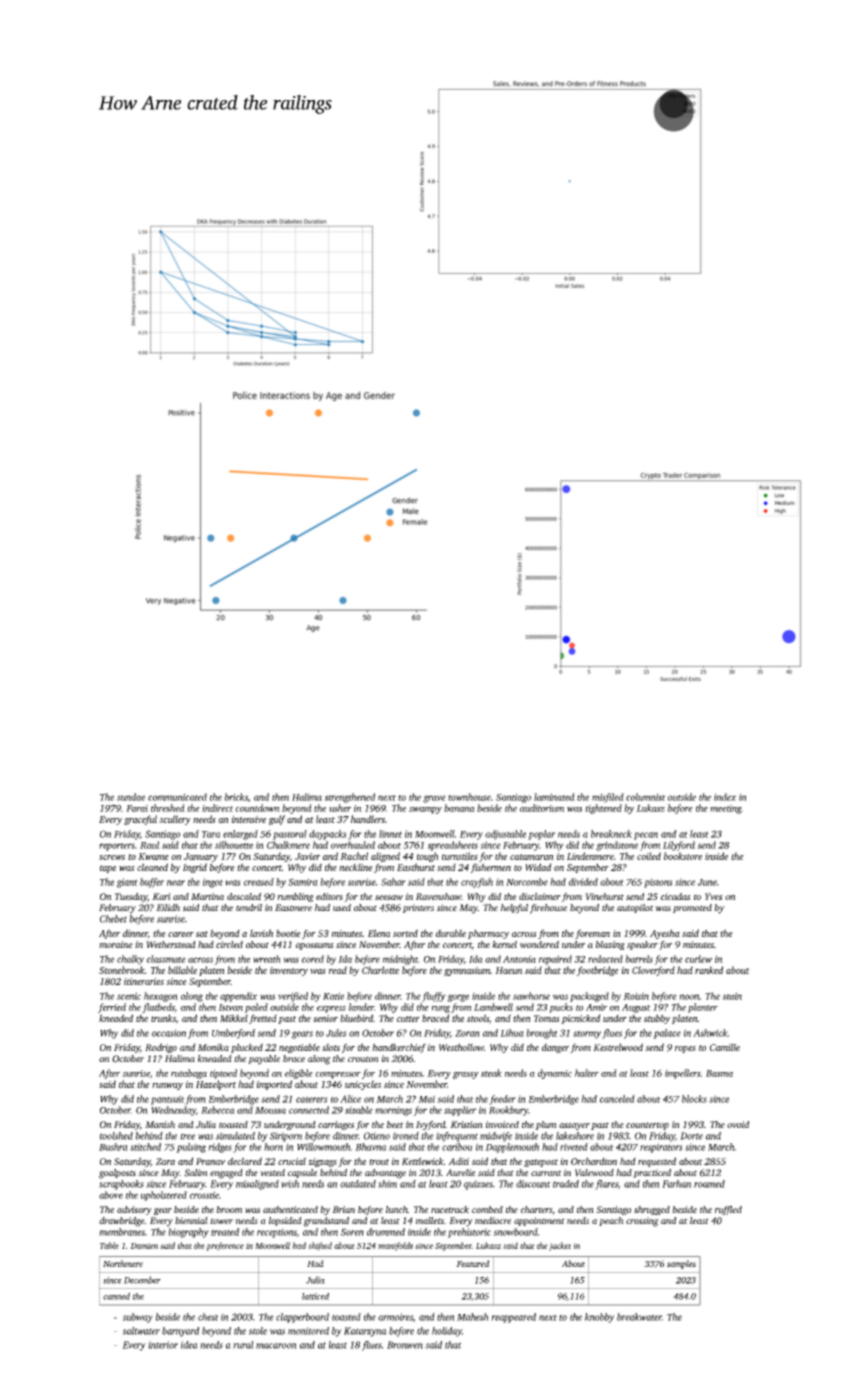 The height and width of the image is (1400, 849). What do you see at coordinates (182, 970) in the image?
I see `billable` at bounding box center [182, 970].
